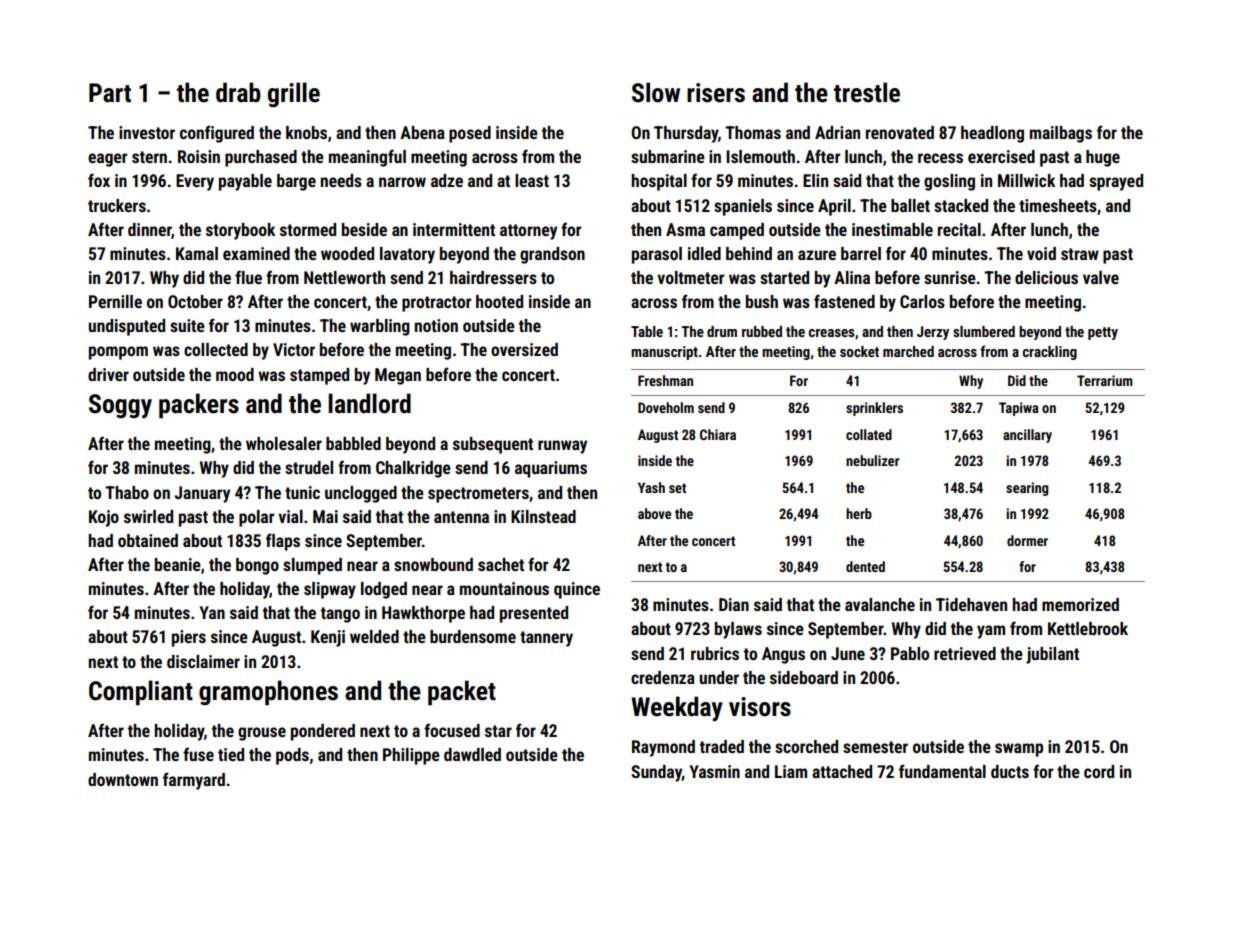 This screenshot has height=952, width=1233. Describe the element at coordinates (992, 134) in the screenshot. I see `headlong` at that location.
